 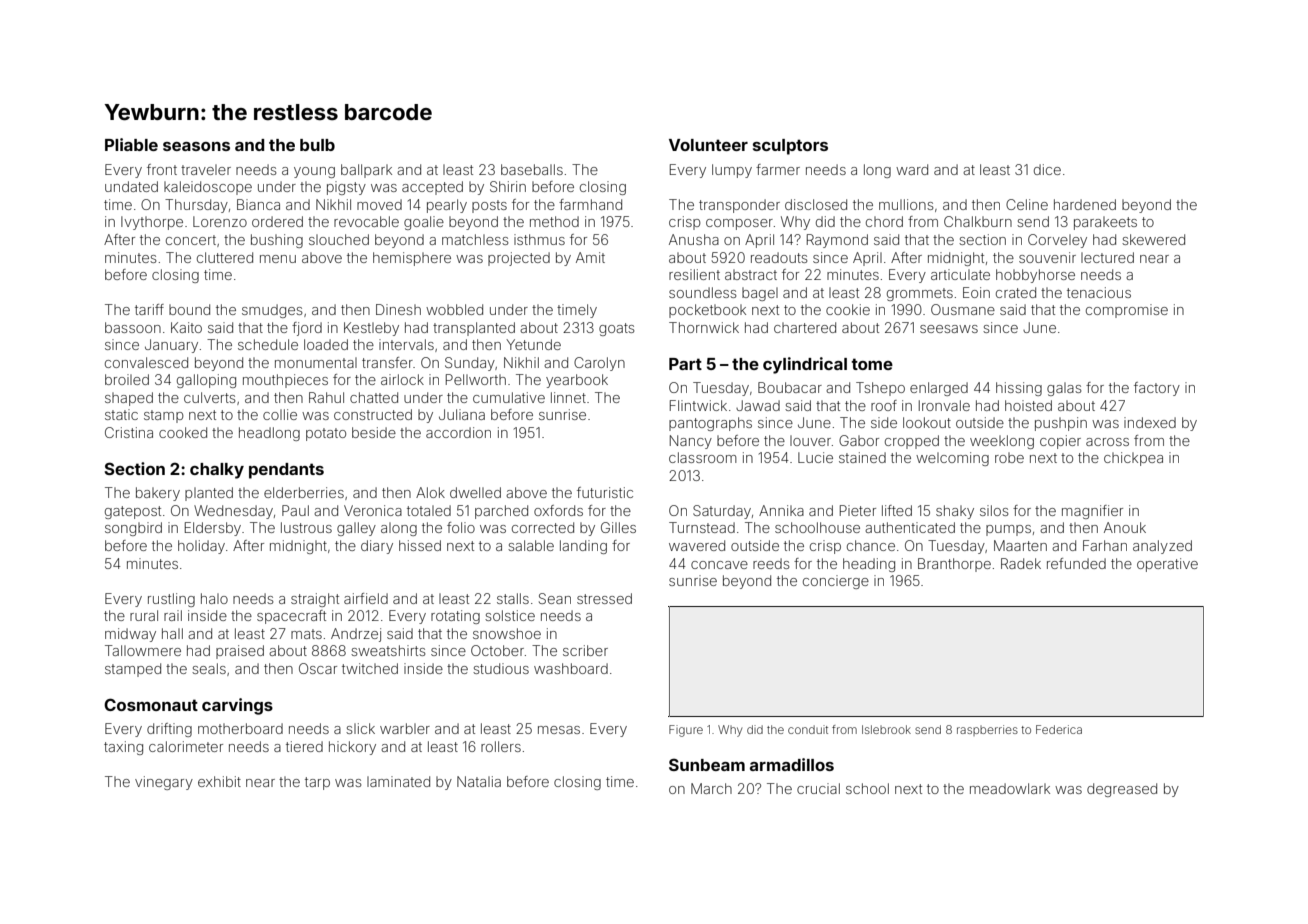 I want to click on hardened, so click(x=1085, y=204).
